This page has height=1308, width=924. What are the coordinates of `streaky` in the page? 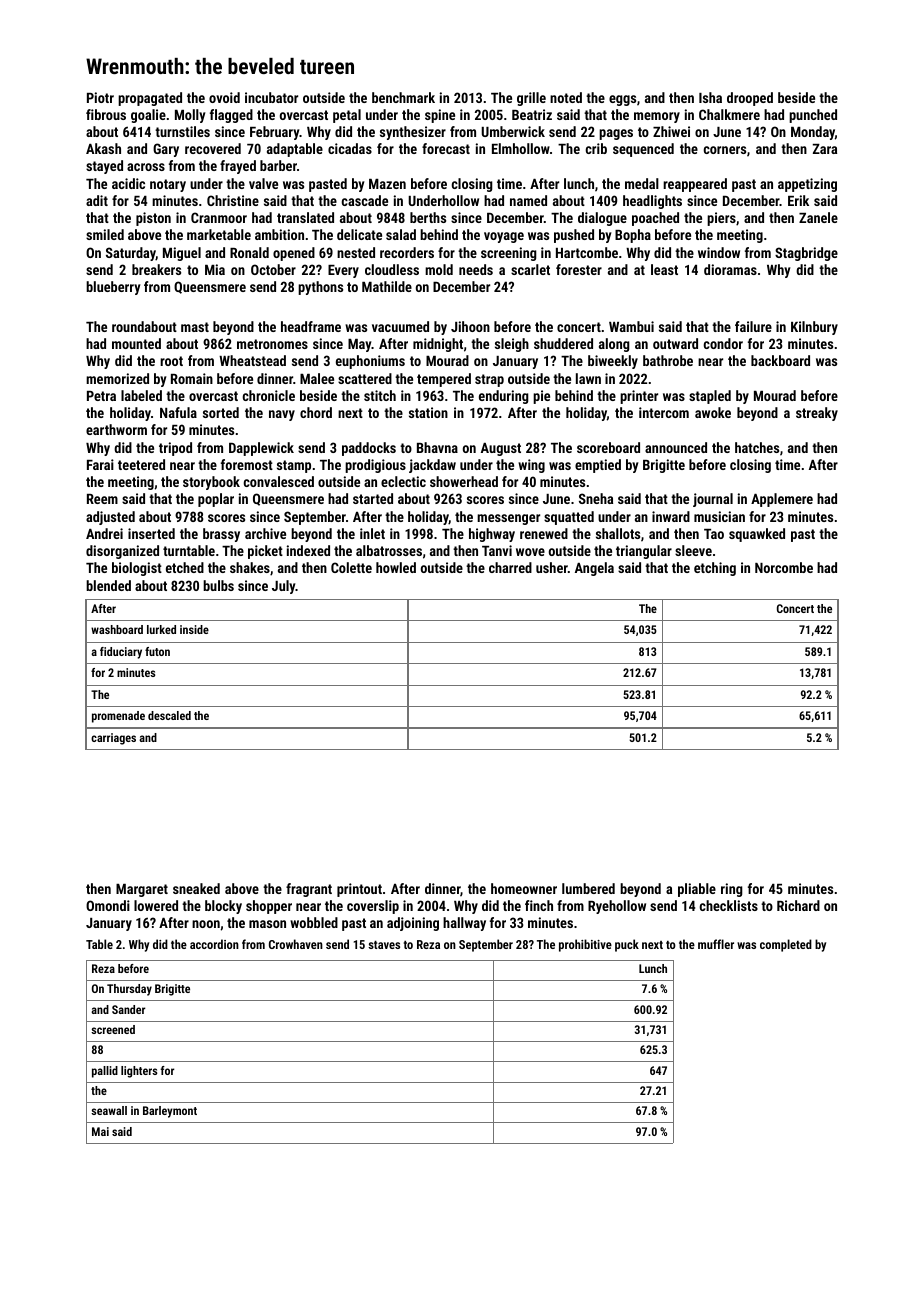 It's located at (817, 414).
